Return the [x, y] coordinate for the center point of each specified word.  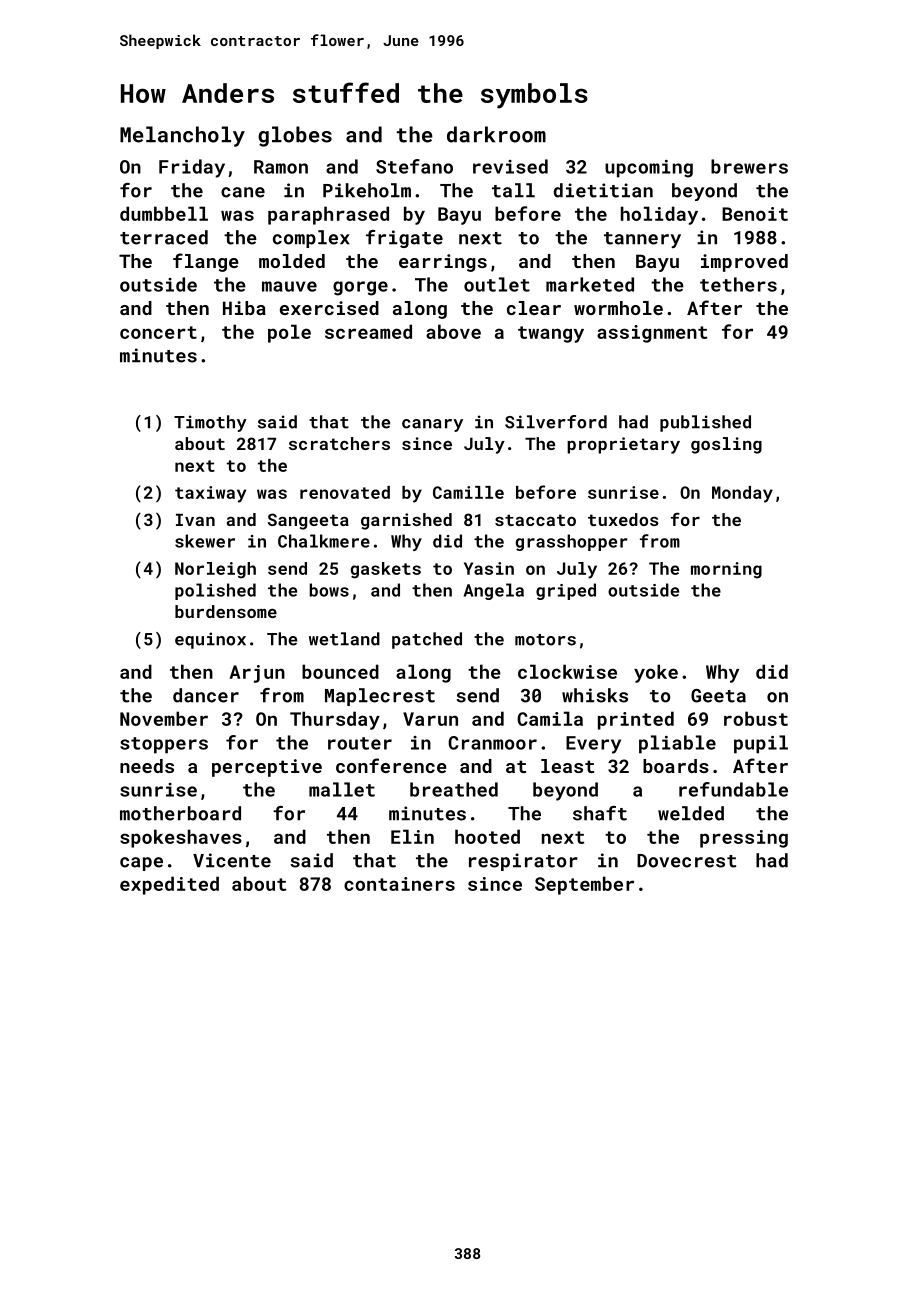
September [584, 885]
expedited [169, 885]
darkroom [496, 134]
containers [399, 884]
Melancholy [182, 136]
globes [295, 136]
